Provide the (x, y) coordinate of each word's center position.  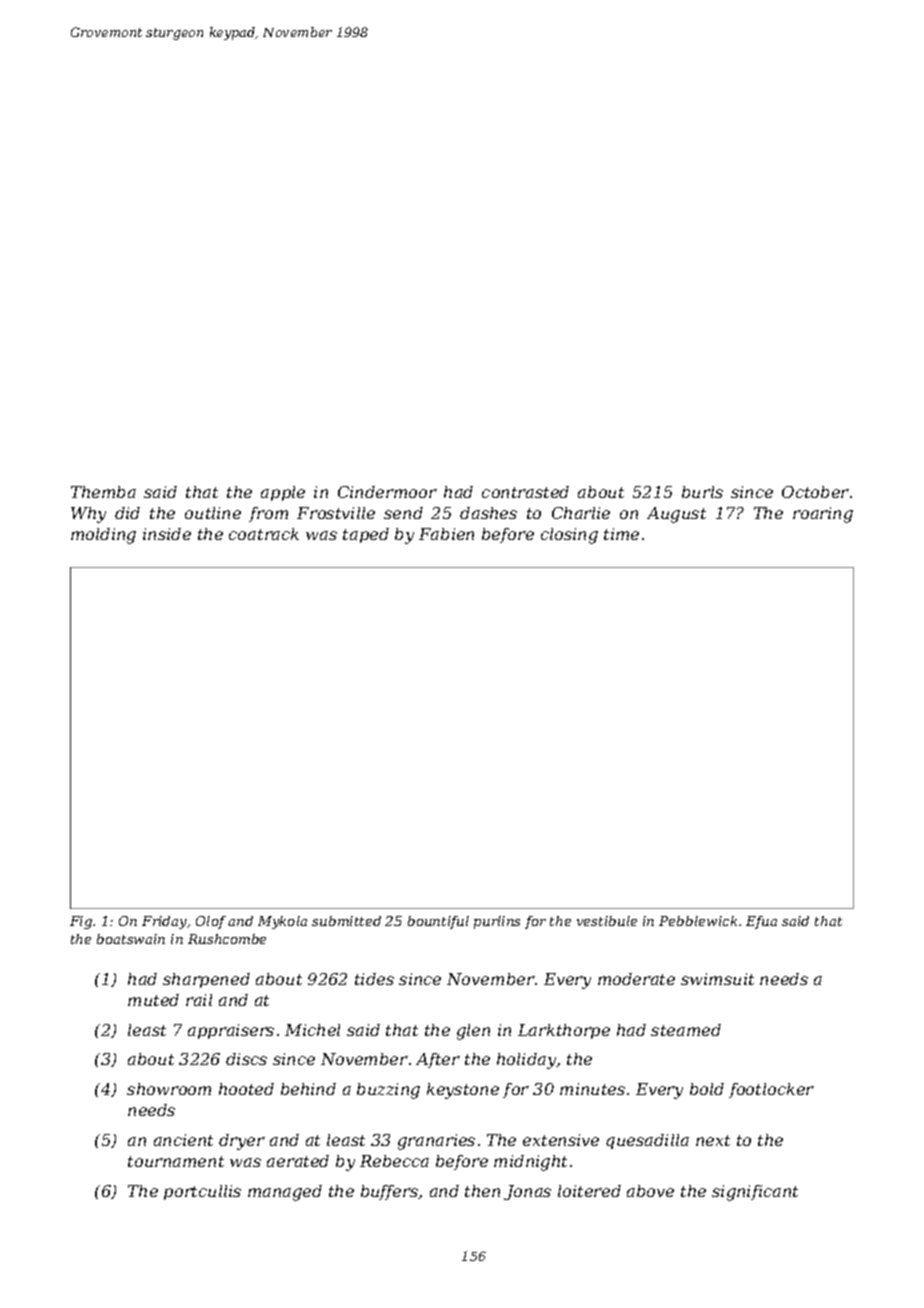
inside (167, 534)
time (621, 534)
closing (569, 536)
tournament (176, 1161)
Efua (761, 922)
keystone (463, 1091)
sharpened (206, 980)
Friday (164, 922)
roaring (823, 515)
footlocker (771, 1090)
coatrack (264, 534)
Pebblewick (698, 921)
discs (246, 1059)
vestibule (607, 921)
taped (366, 535)
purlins (497, 922)
